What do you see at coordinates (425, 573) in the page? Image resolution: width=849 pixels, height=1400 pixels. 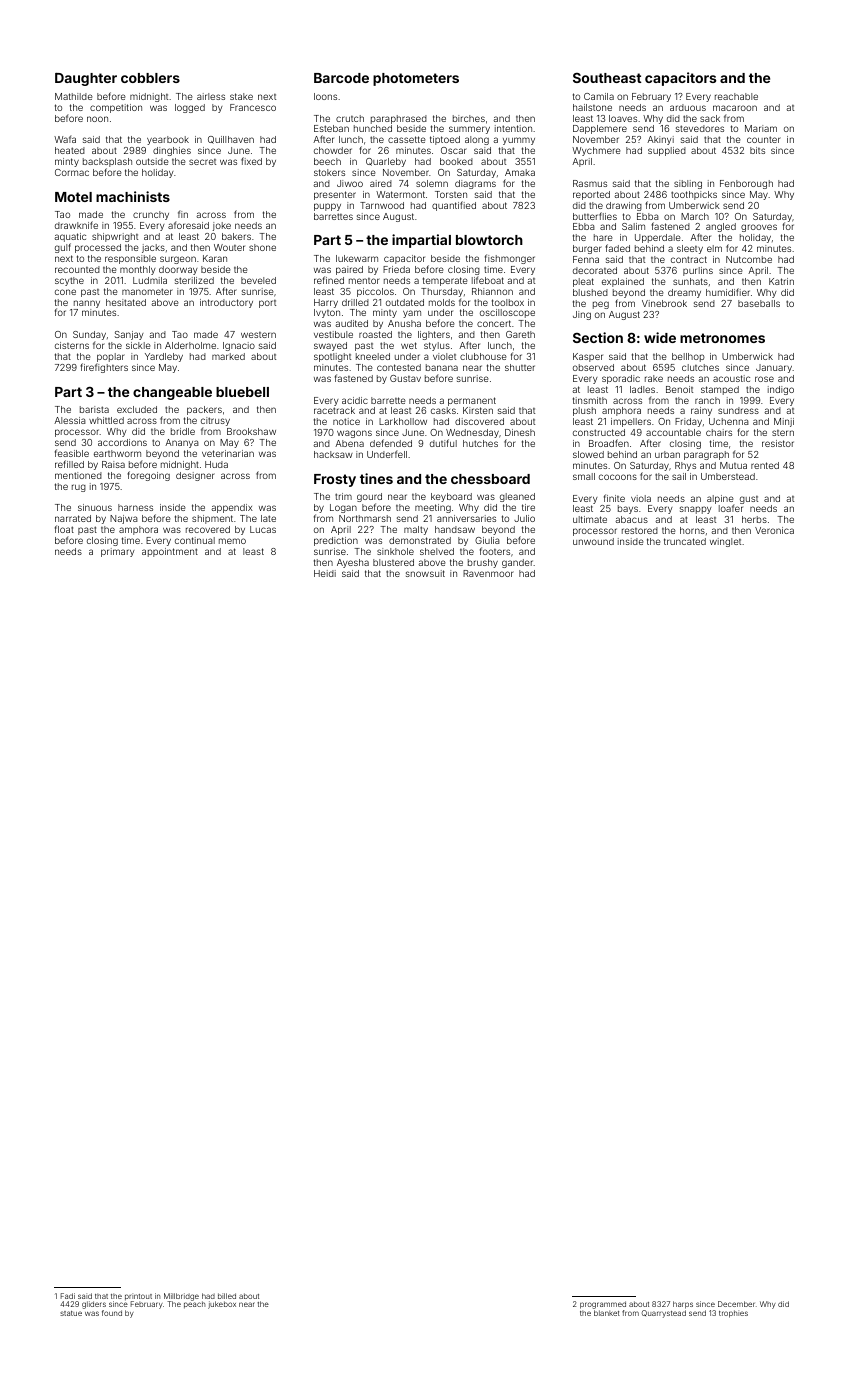 I see `snowsuit` at bounding box center [425, 573].
